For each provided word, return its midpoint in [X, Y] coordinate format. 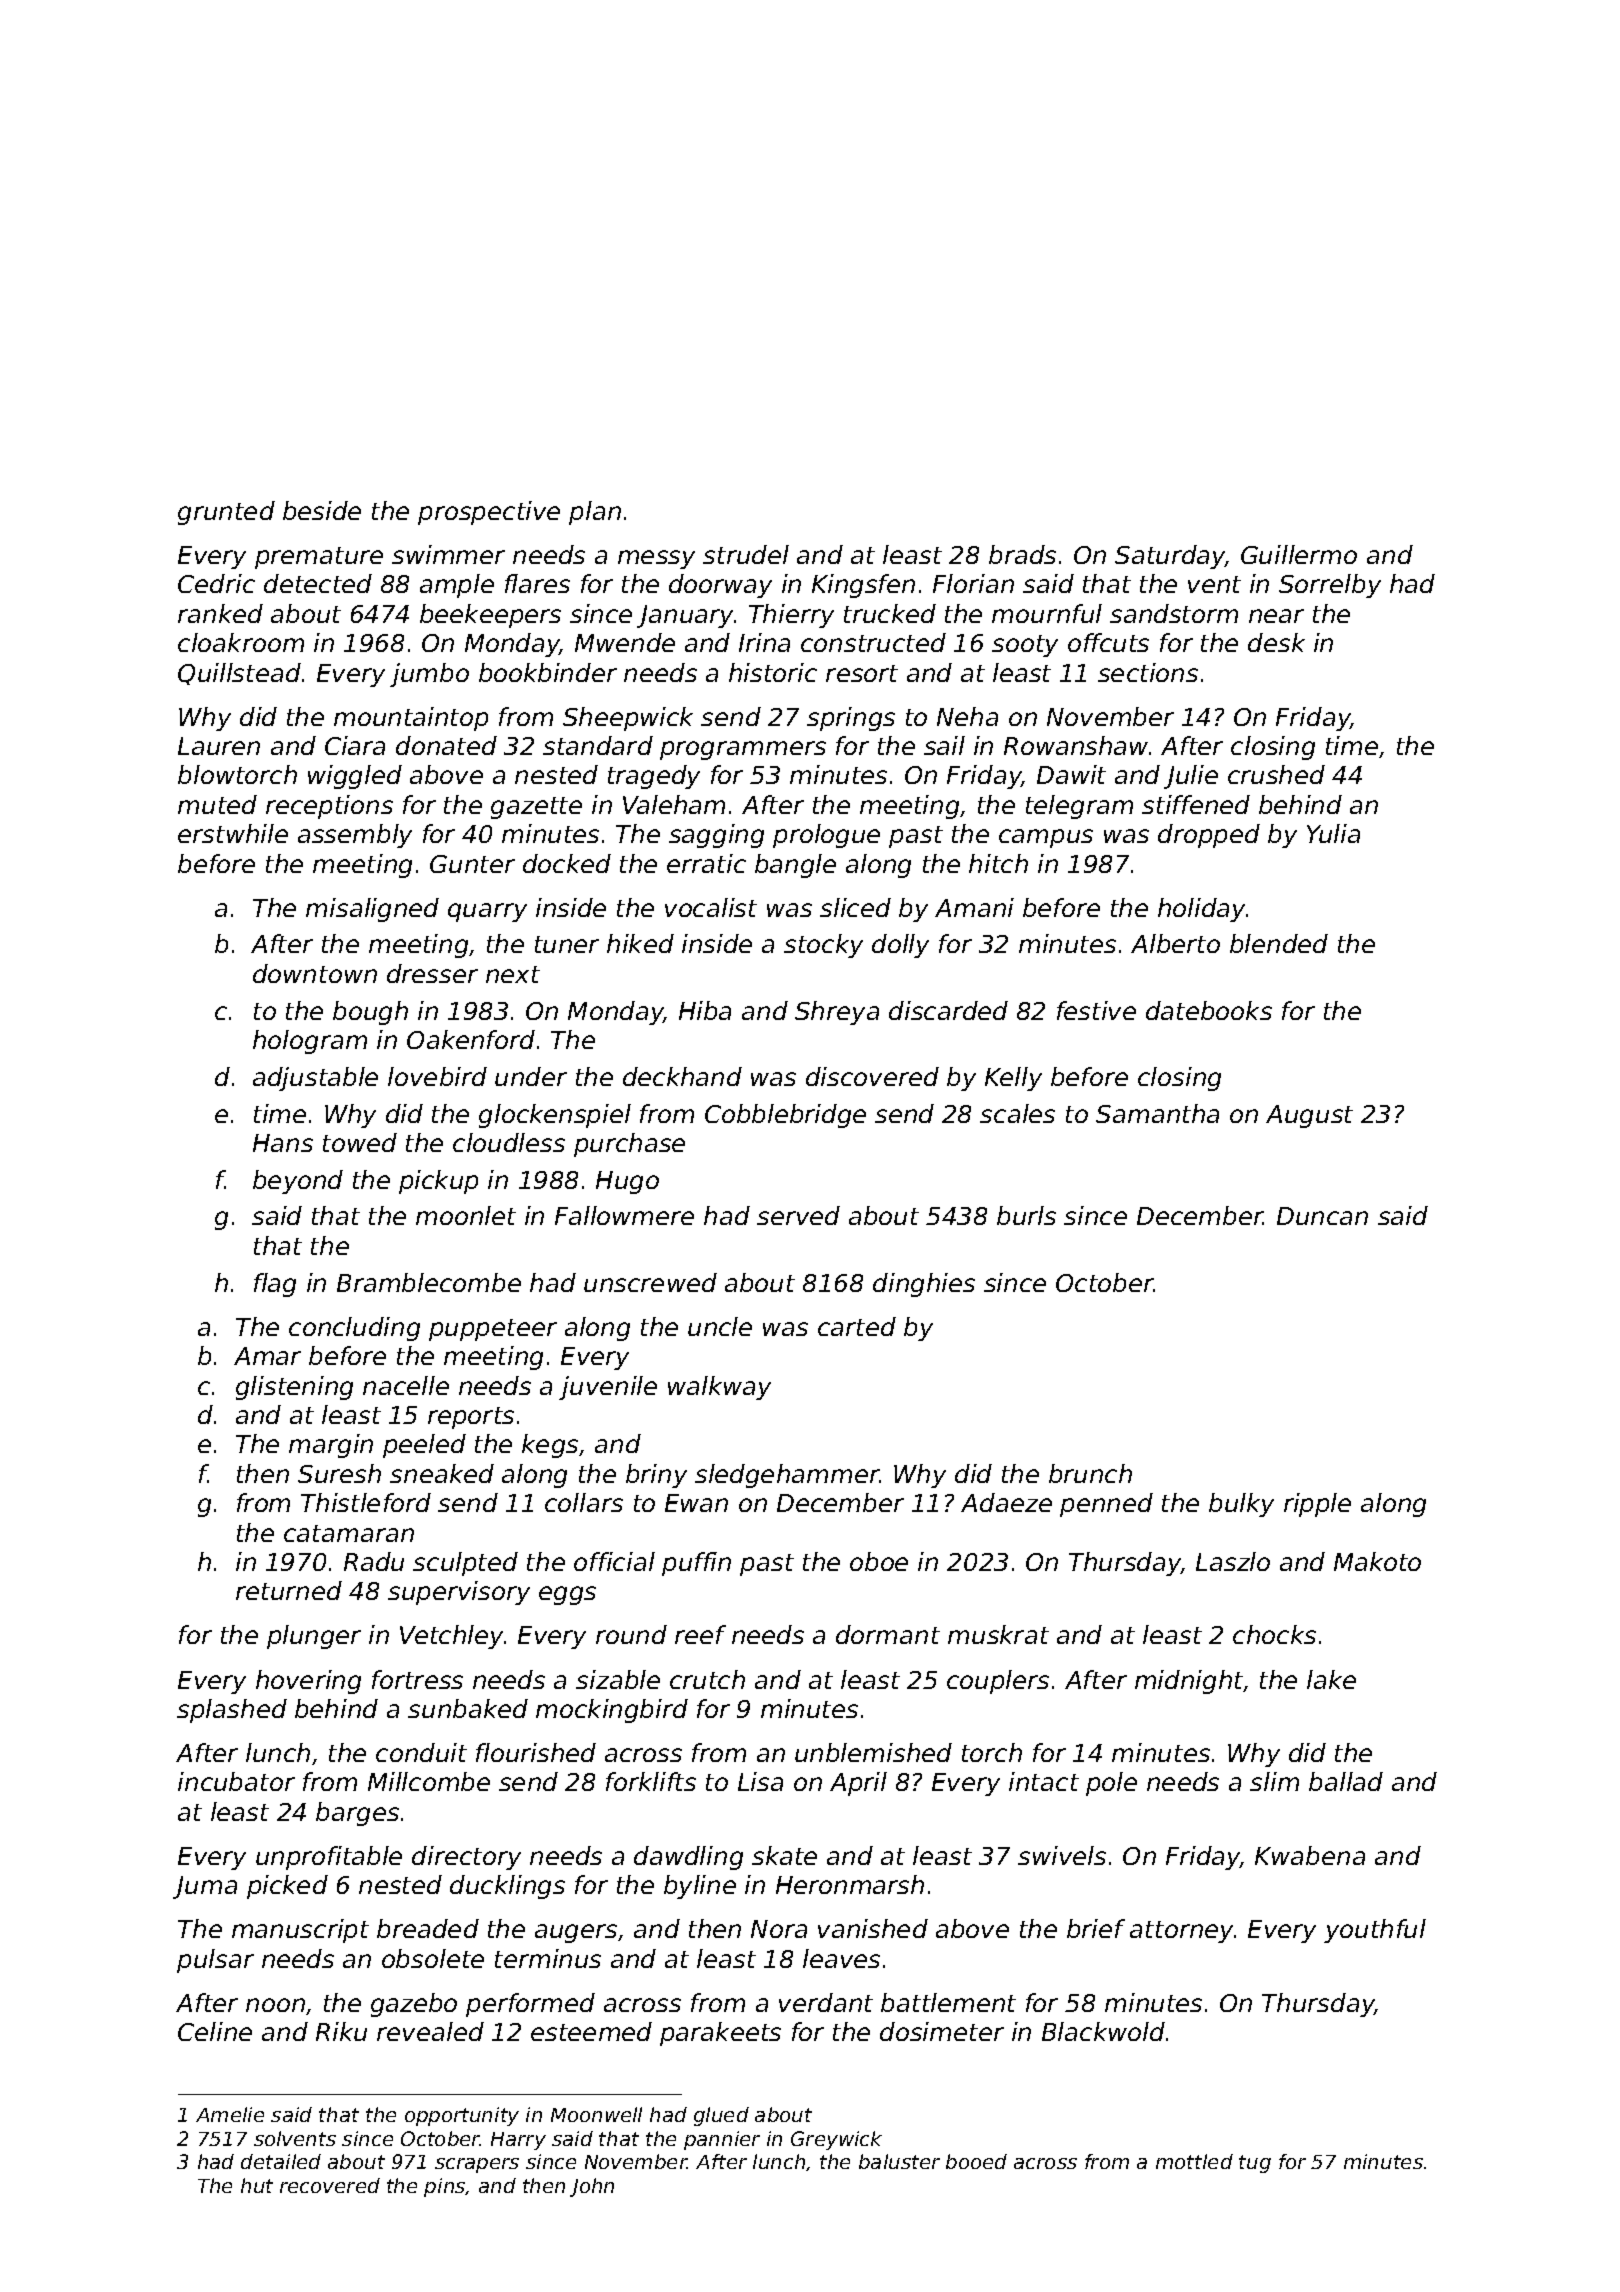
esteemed [591, 2031]
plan [595, 513]
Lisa [760, 1781]
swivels [1062, 1855]
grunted [226, 513]
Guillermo [1299, 554]
